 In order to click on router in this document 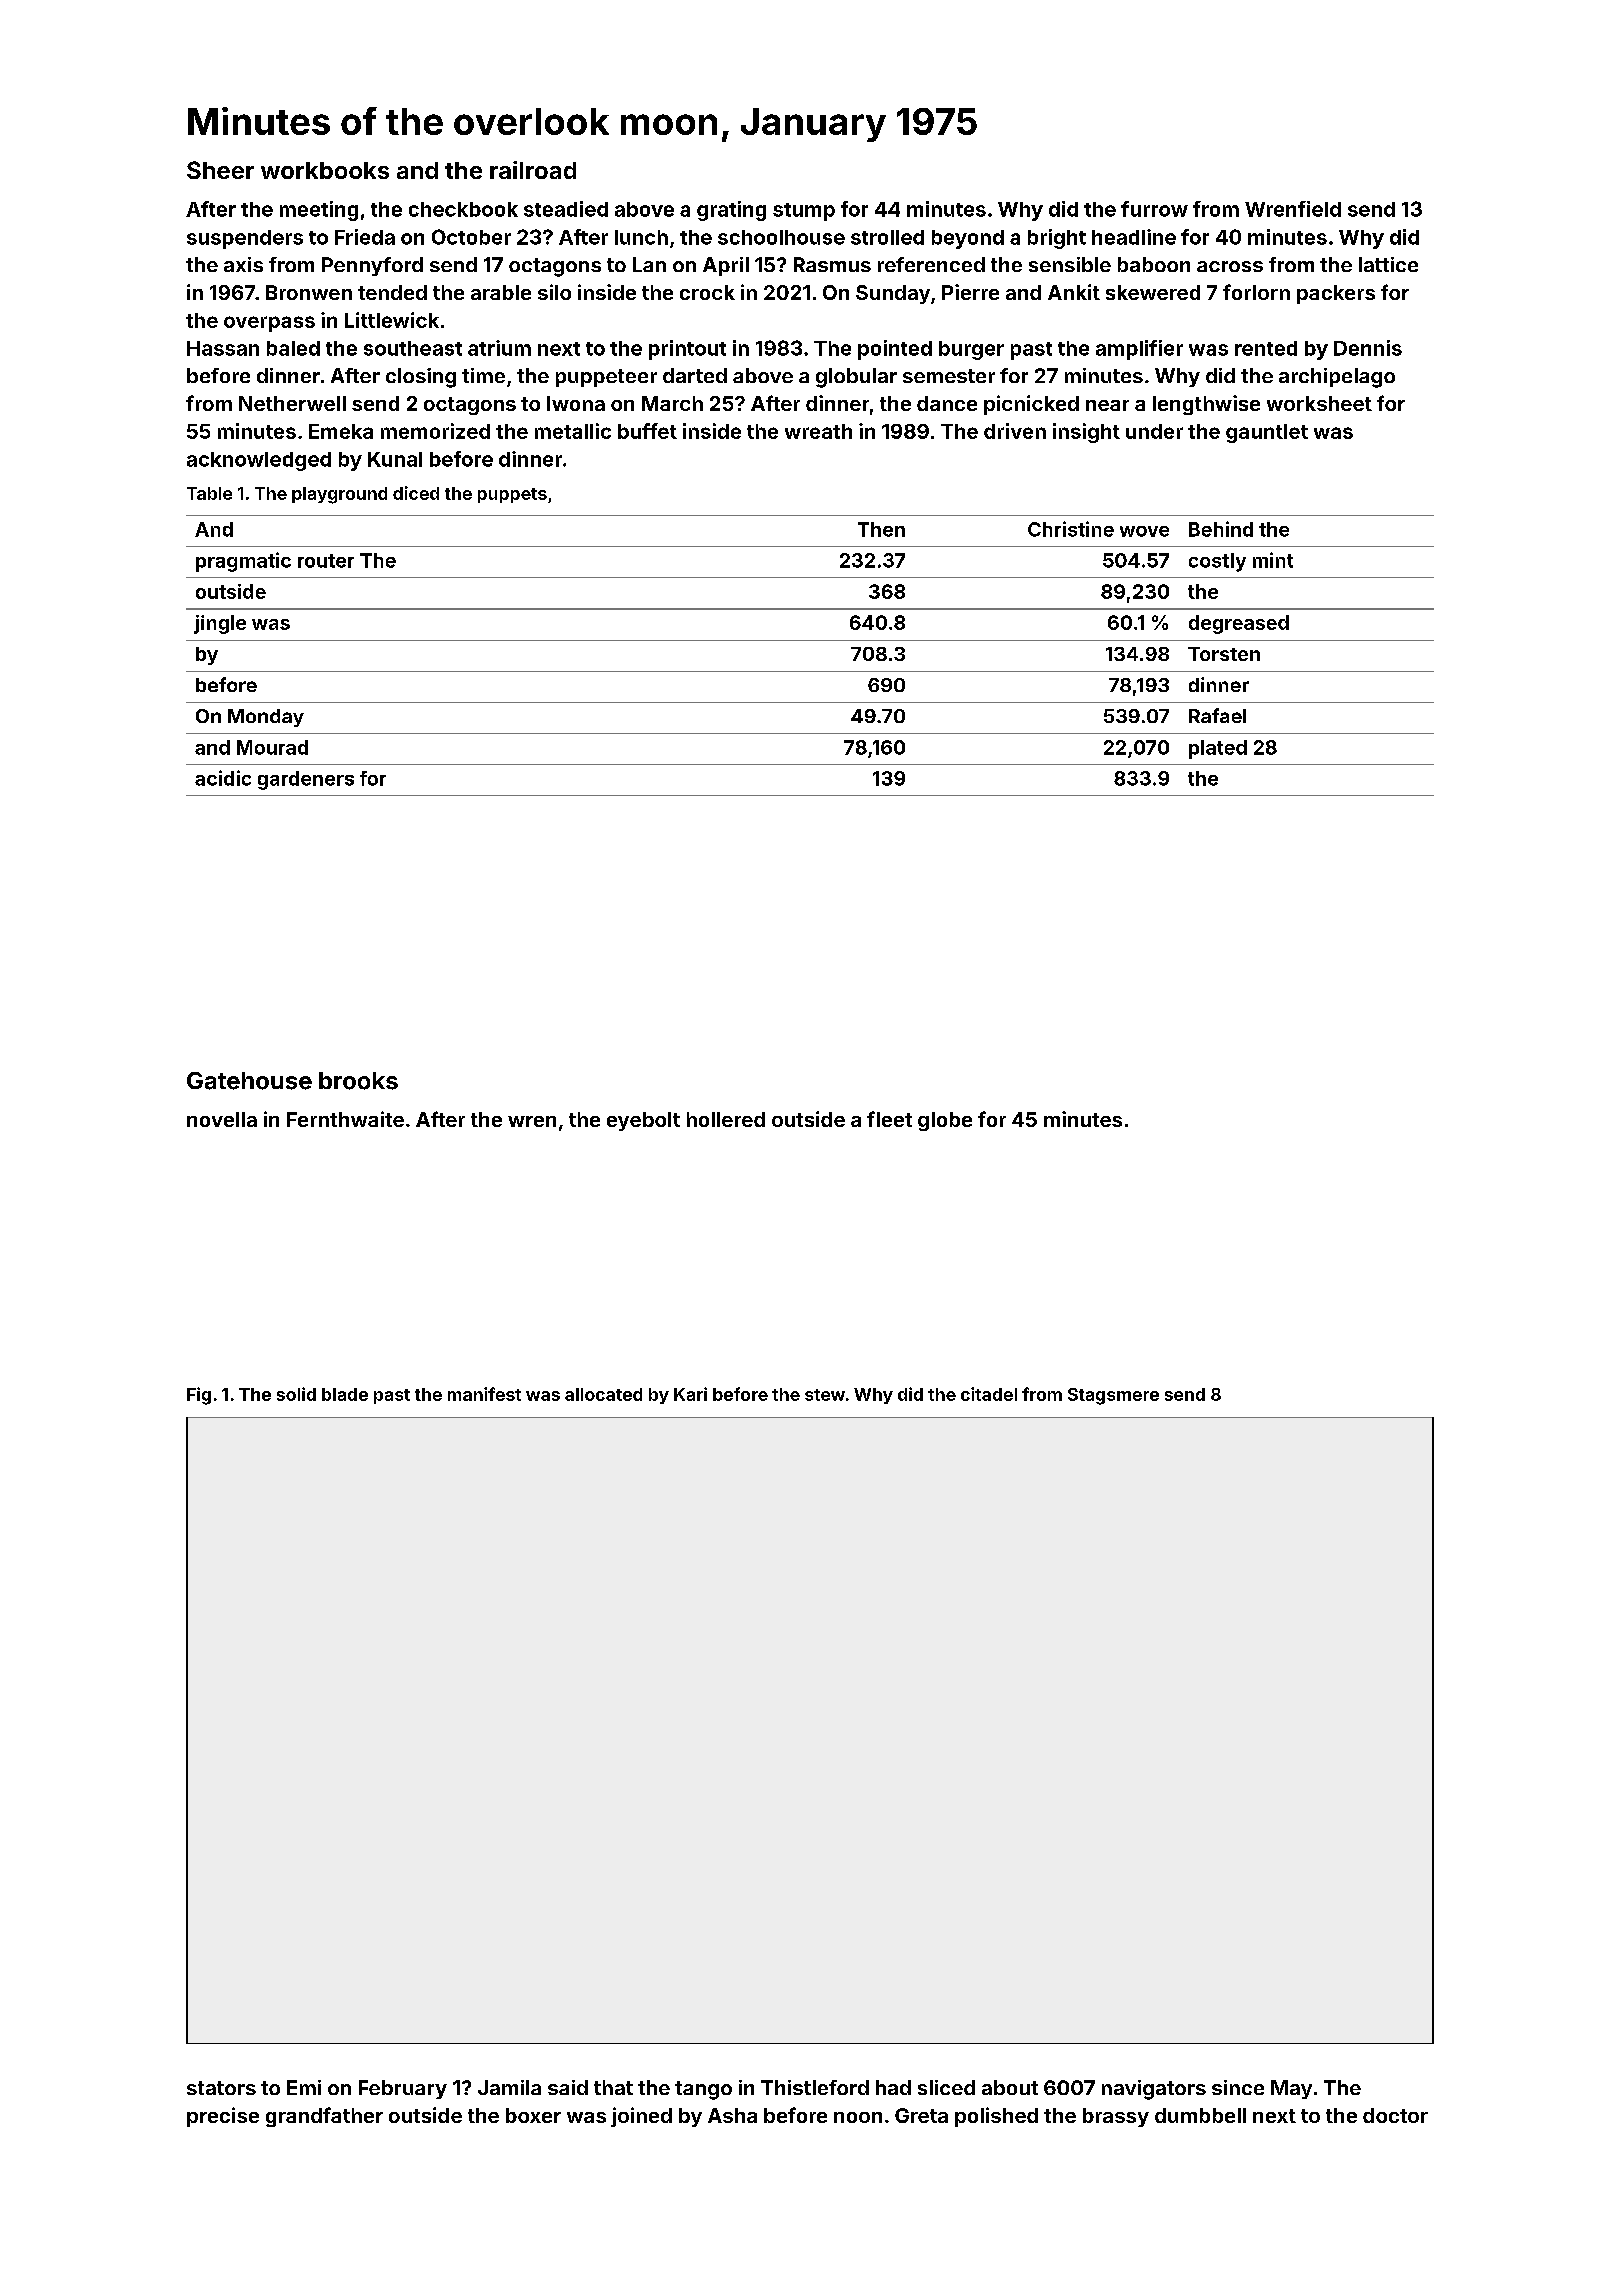, I will do `click(326, 561)`.
